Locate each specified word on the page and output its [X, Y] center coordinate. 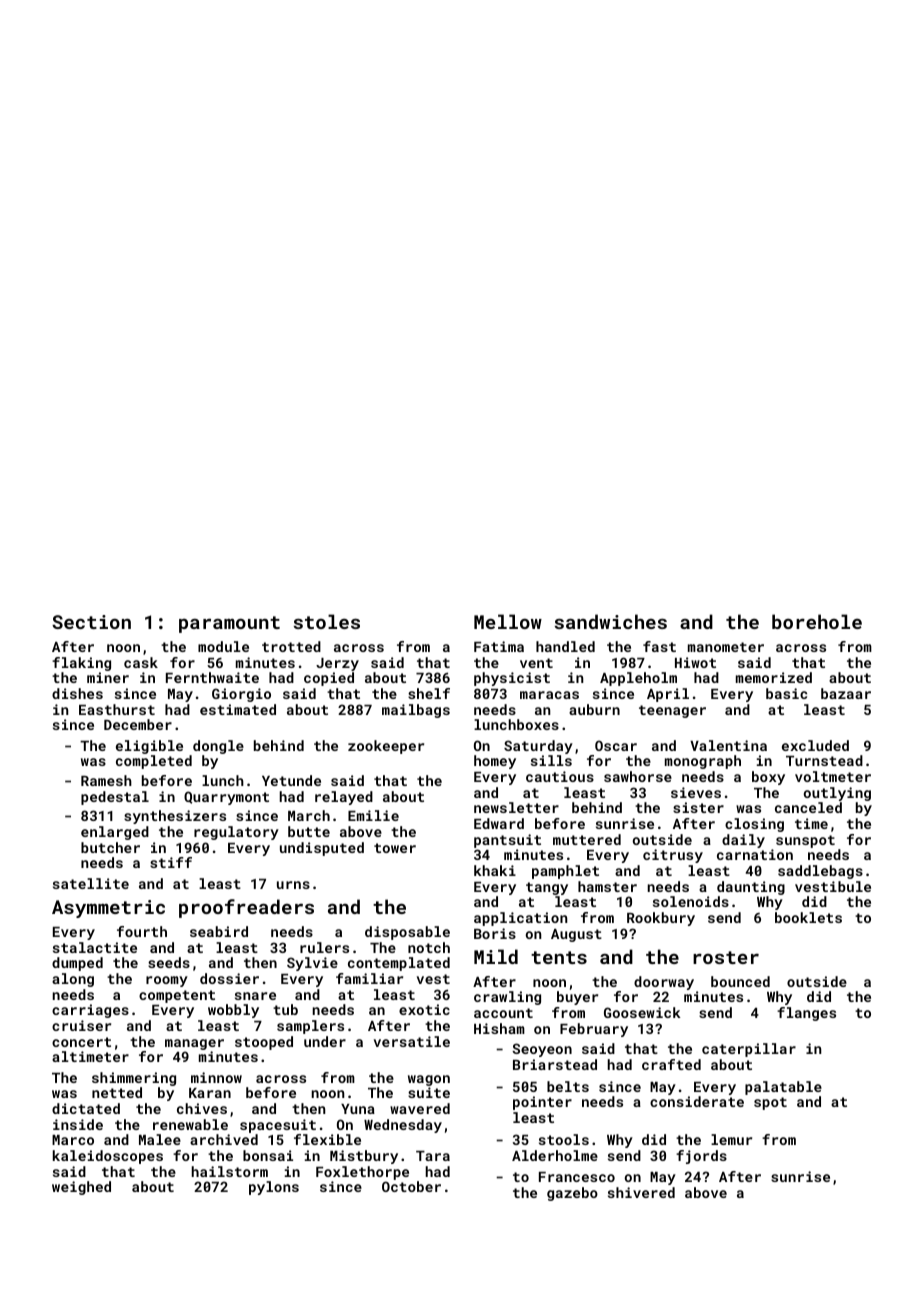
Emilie [373, 815]
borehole [817, 621]
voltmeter [833, 776]
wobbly [233, 1011]
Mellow [508, 621]
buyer [577, 998]
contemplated [399, 964]
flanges [806, 1014]
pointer [542, 1103]
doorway [664, 983]
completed [154, 762]
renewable [190, 1124]
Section [91, 622]
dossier [229, 978]
